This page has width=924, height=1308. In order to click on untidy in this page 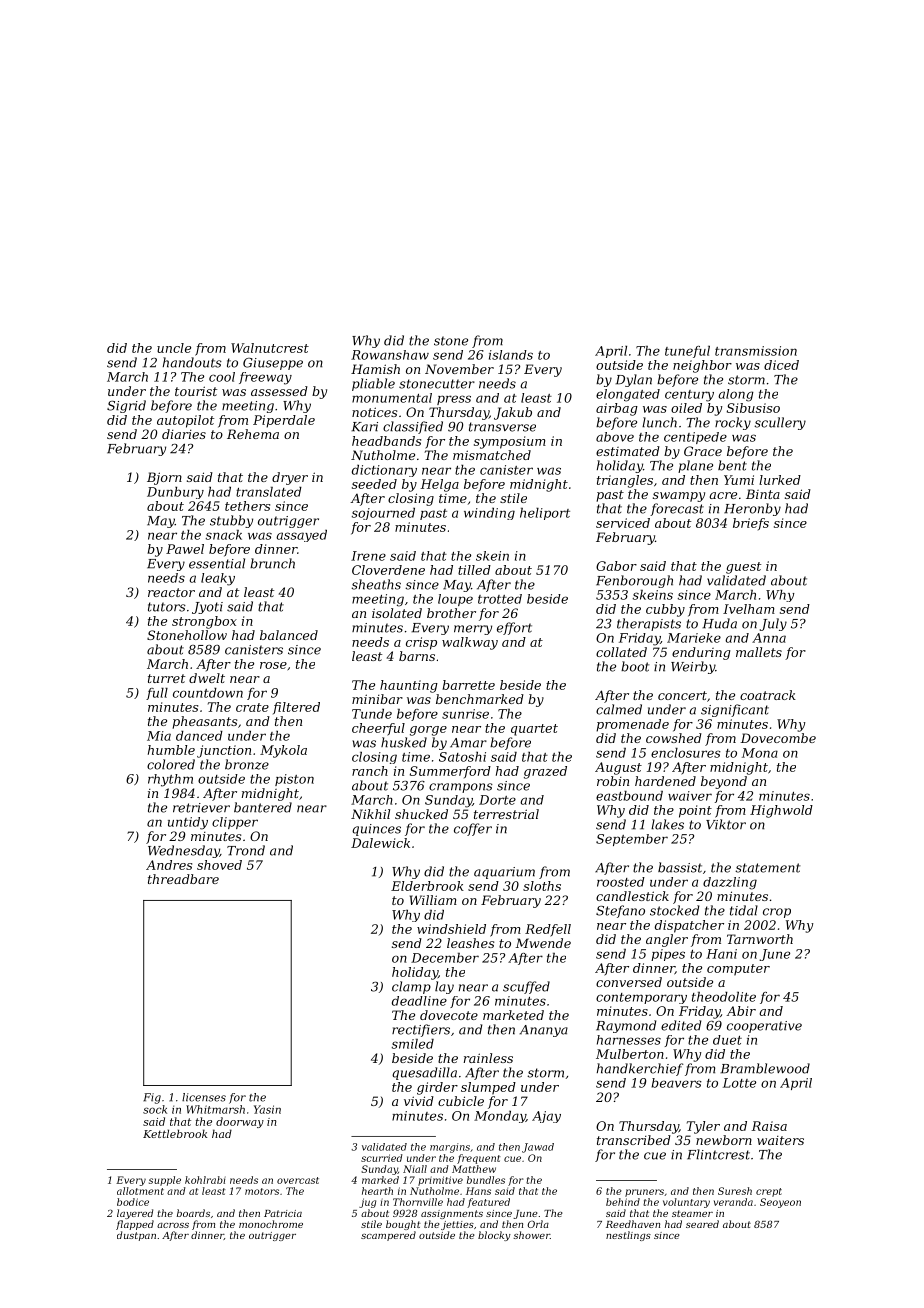, I will do `click(188, 823)`.
